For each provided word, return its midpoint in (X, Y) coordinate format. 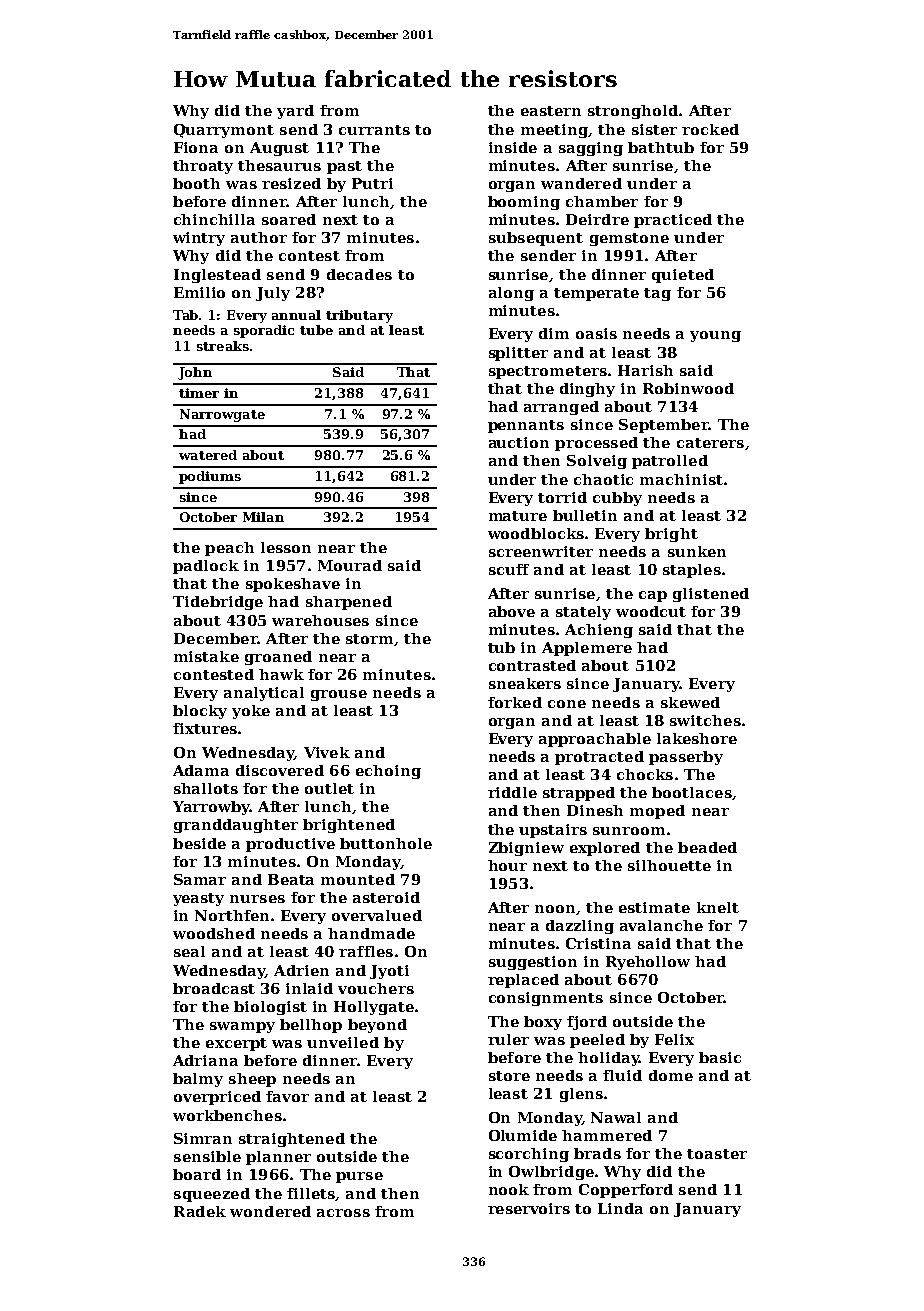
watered (208, 455)
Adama (201, 770)
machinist (681, 479)
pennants (526, 426)
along (511, 294)
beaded (707, 847)
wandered (581, 183)
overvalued (377, 915)
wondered (270, 1211)
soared (289, 219)
